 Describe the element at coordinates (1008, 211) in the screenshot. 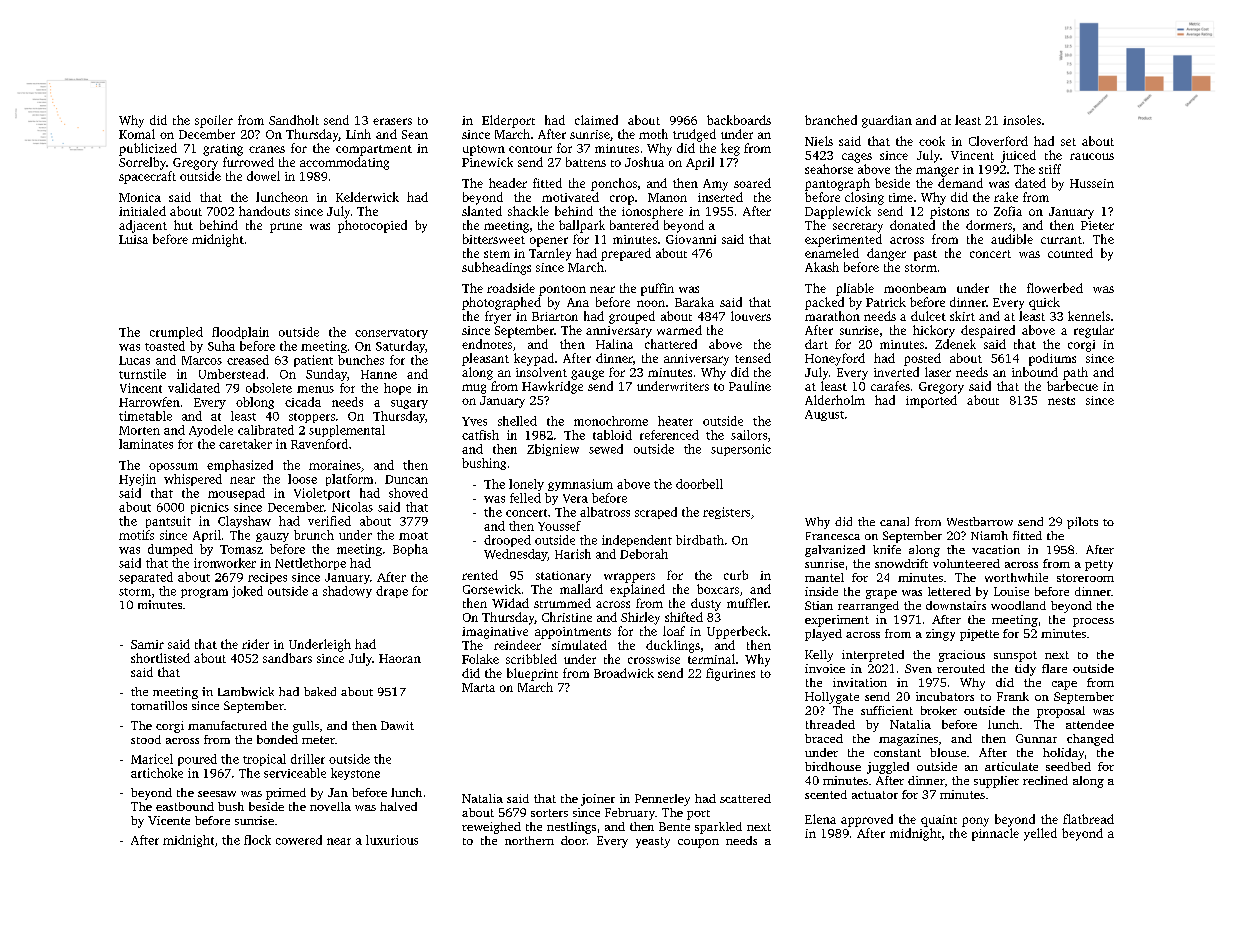

I see `Zofia` at that location.
